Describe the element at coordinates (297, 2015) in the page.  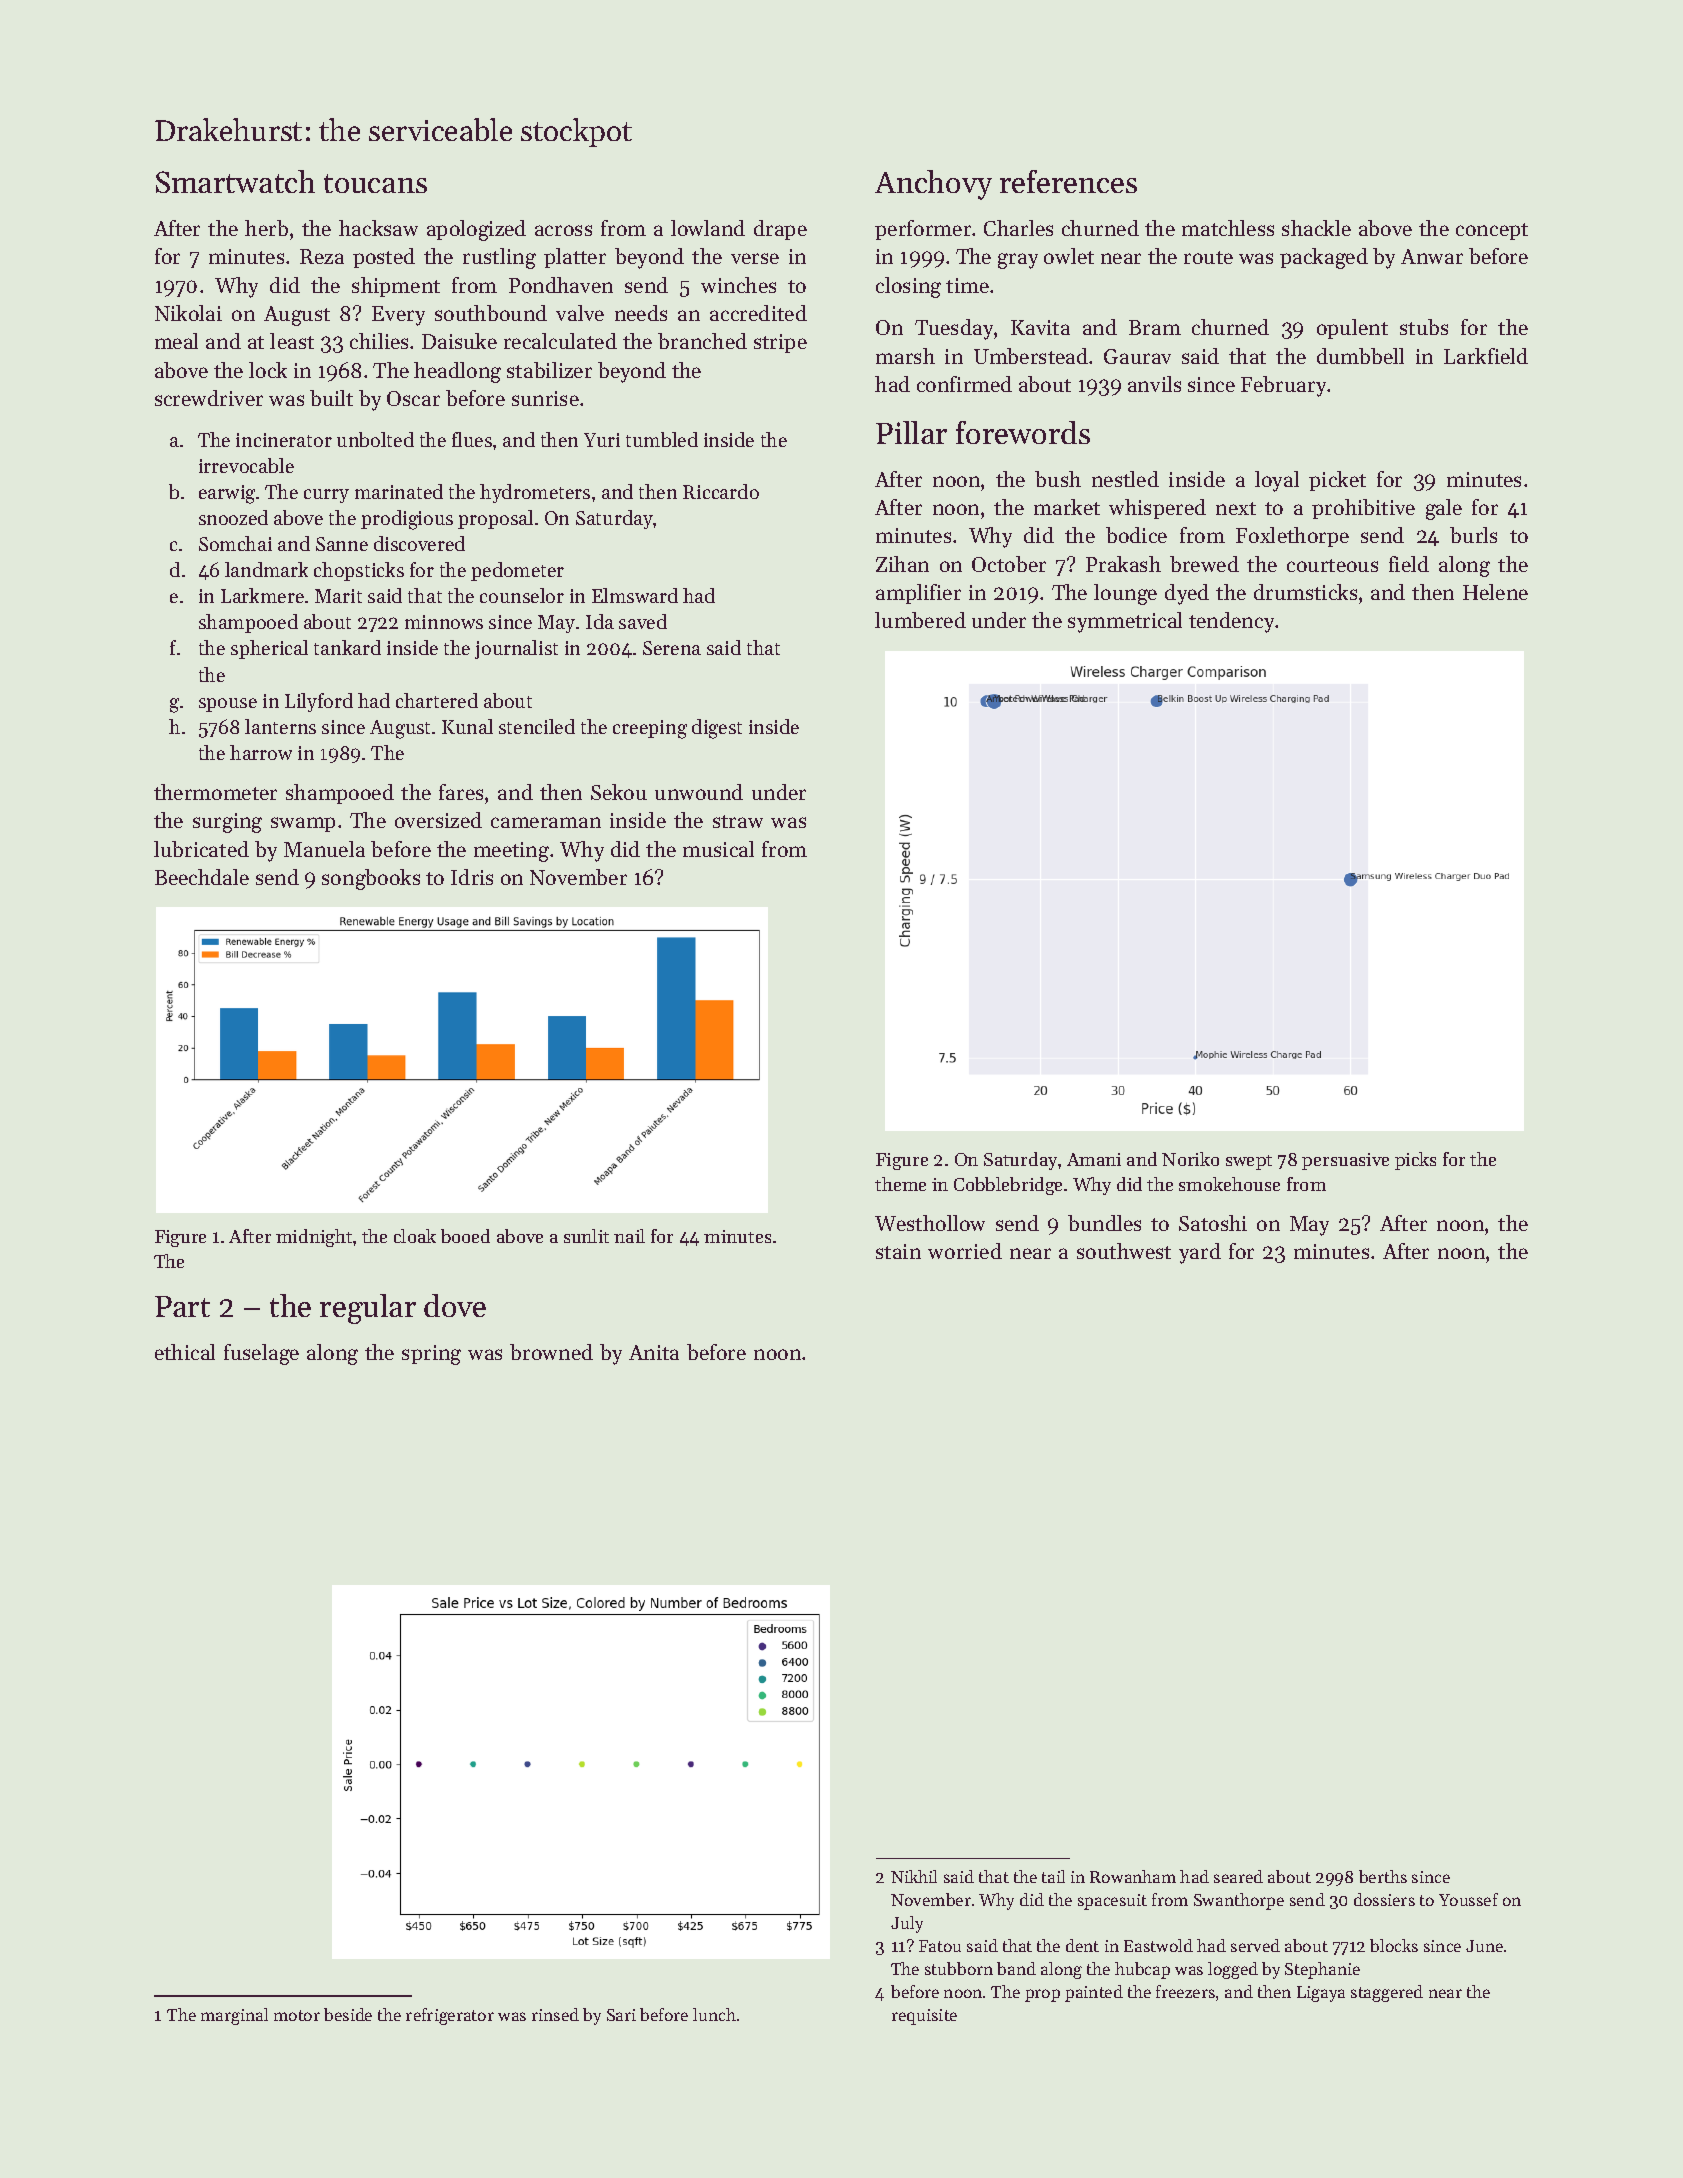
I see `motor` at that location.
